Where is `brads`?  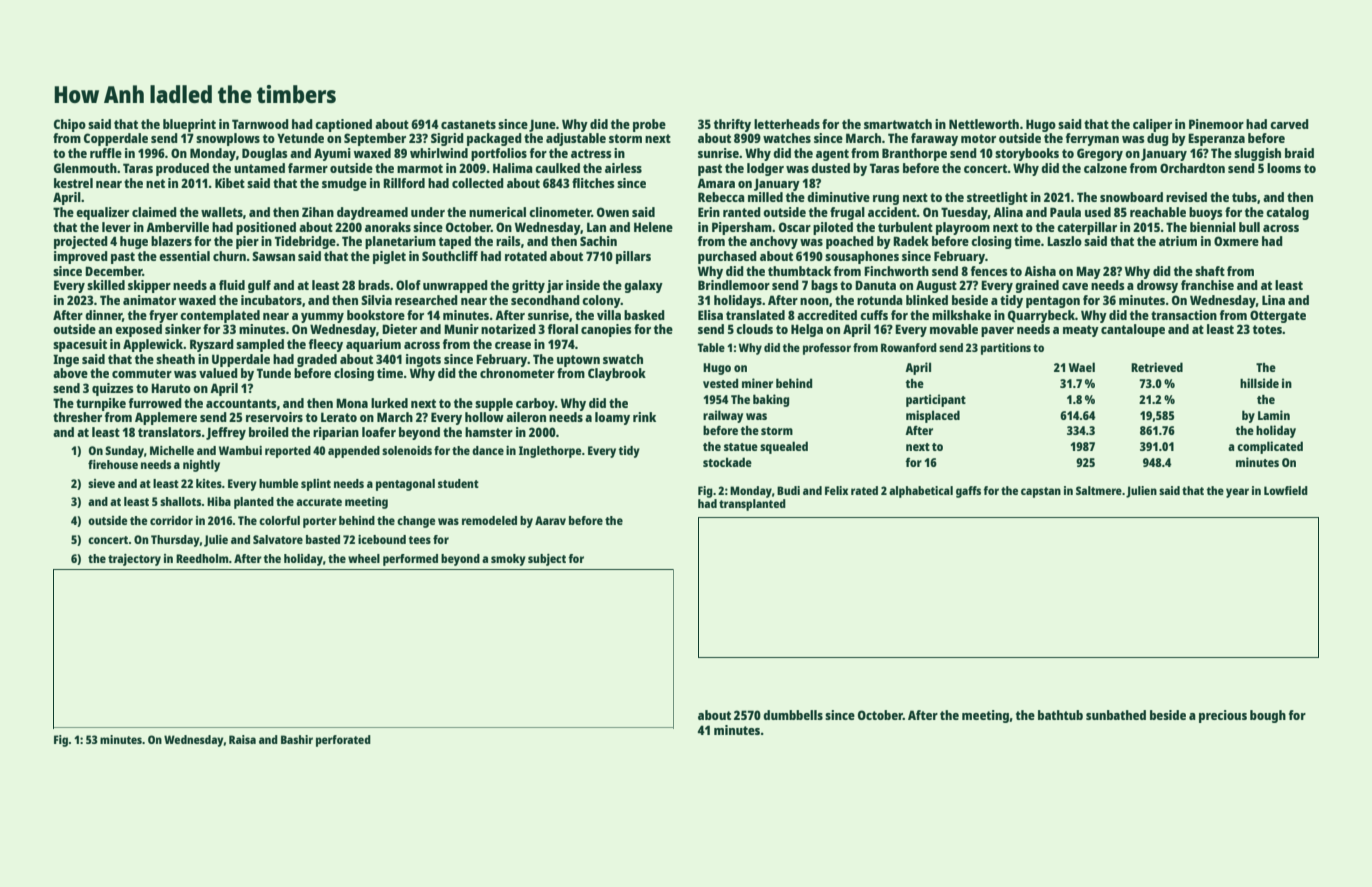 brads is located at coordinates (374, 285).
